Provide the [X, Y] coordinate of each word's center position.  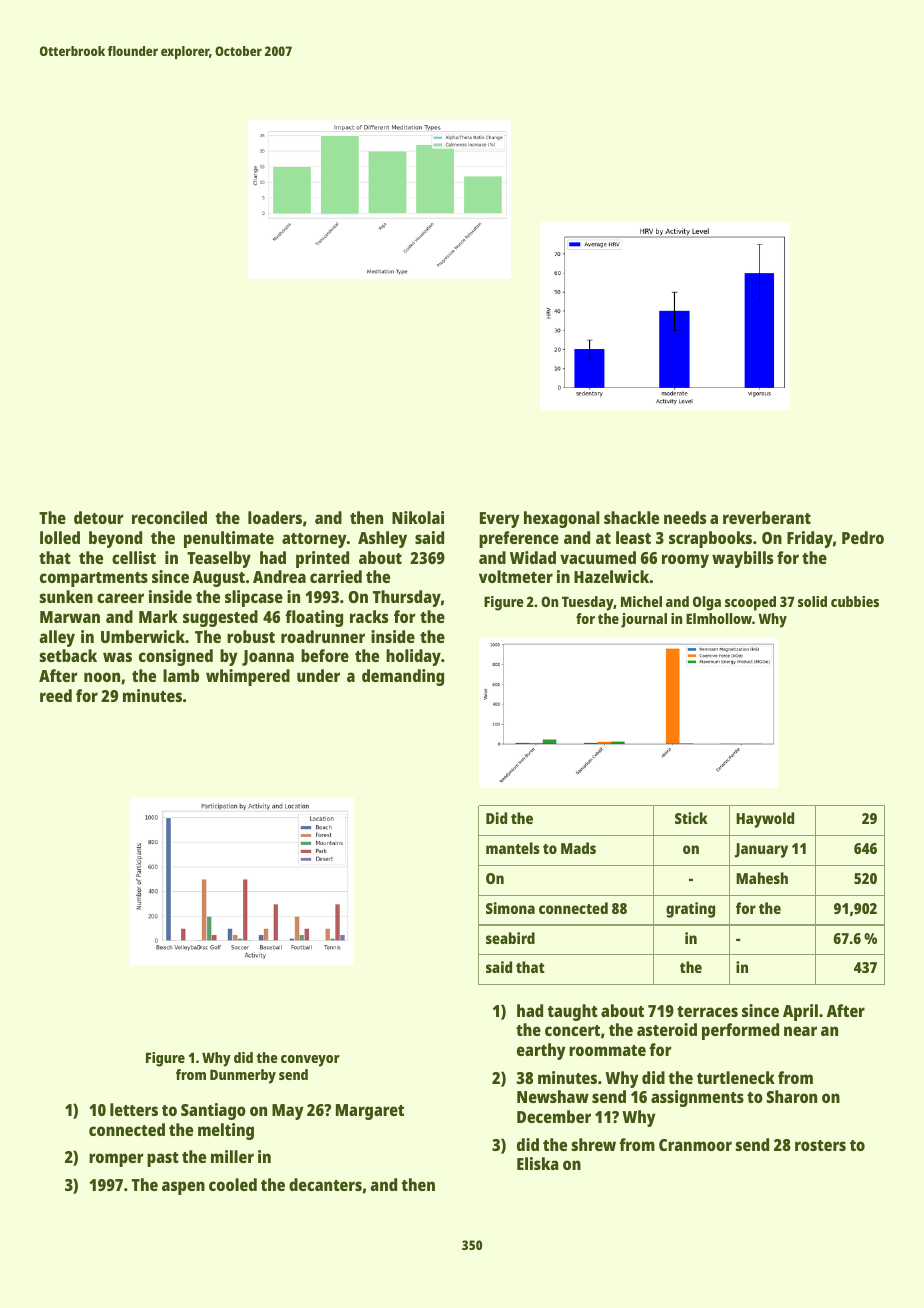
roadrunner [323, 636]
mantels [513, 848]
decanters [325, 1184]
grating [690, 910]
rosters [820, 1145]
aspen [183, 1188]
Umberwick [143, 636]
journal [644, 620]
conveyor [310, 1061]
